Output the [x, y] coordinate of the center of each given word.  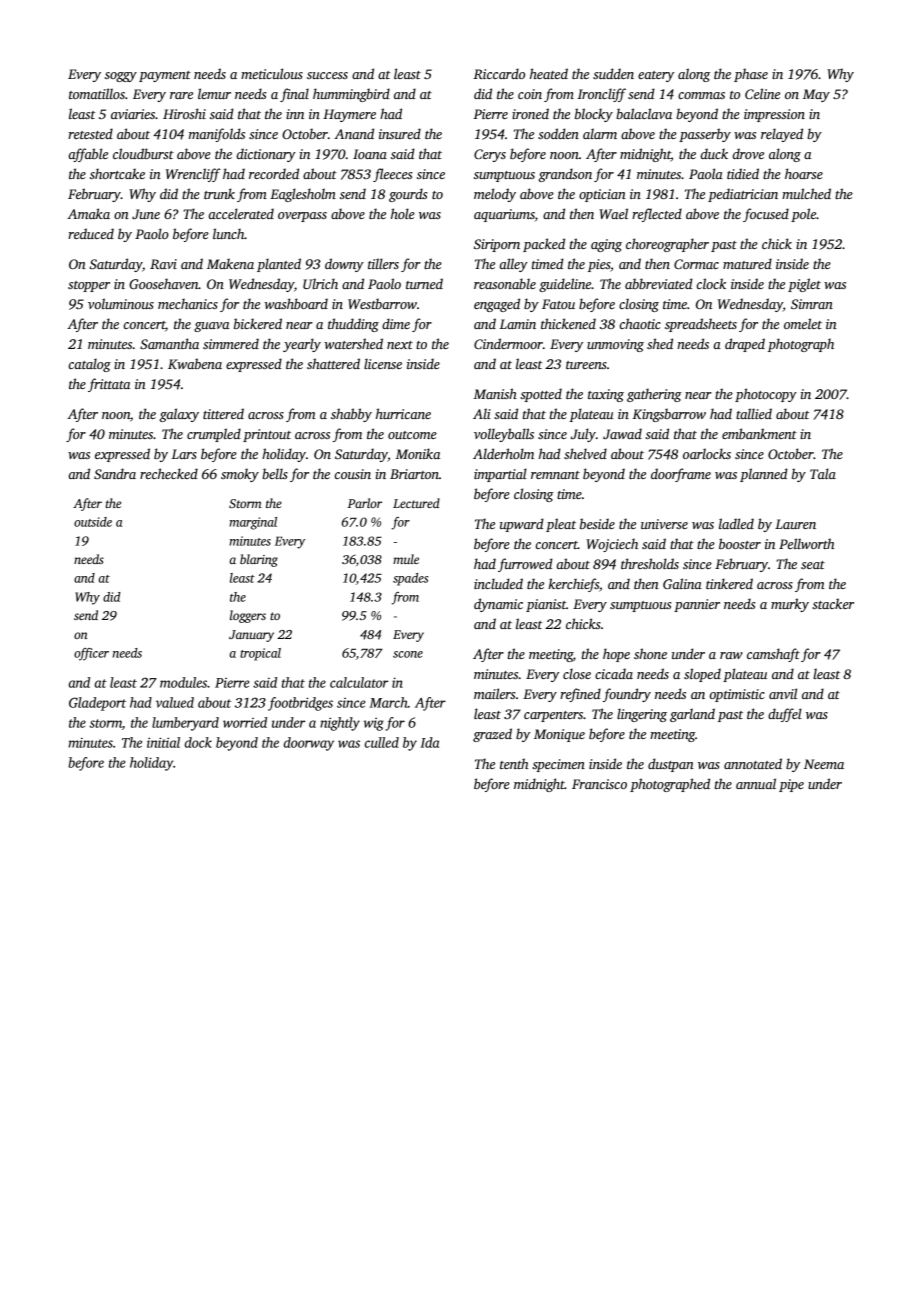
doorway [309, 744]
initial [163, 742]
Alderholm [503, 453]
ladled [736, 523]
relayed [782, 135]
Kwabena [195, 363]
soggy [121, 77]
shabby [351, 415]
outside [93, 522]
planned [764, 475]
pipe [791, 785]
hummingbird [351, 95]
